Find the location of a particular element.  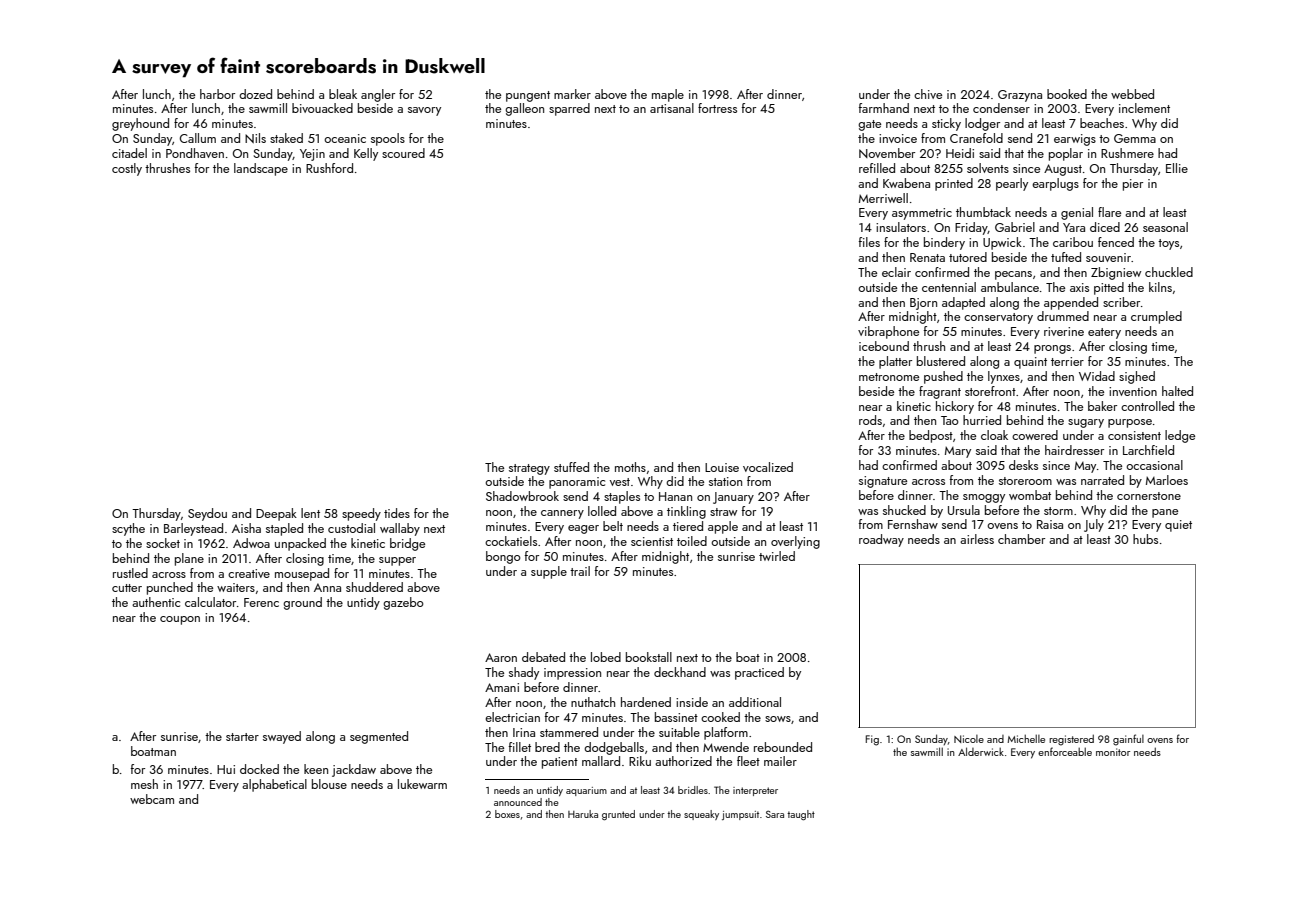

harbor is located at coordinates (217, 94).
